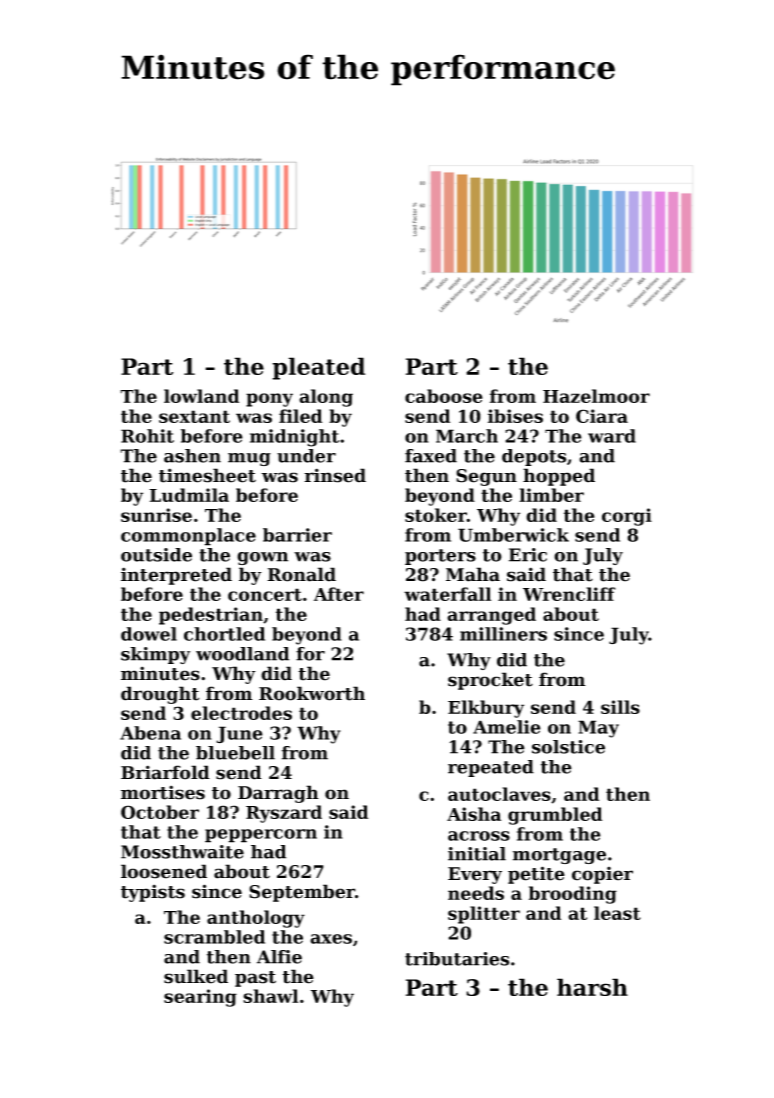 This page has width=774, height=1098. What do you see at coordinates (163, 792) in the page?
I see `mortises` at bounding box center [163, 792].
